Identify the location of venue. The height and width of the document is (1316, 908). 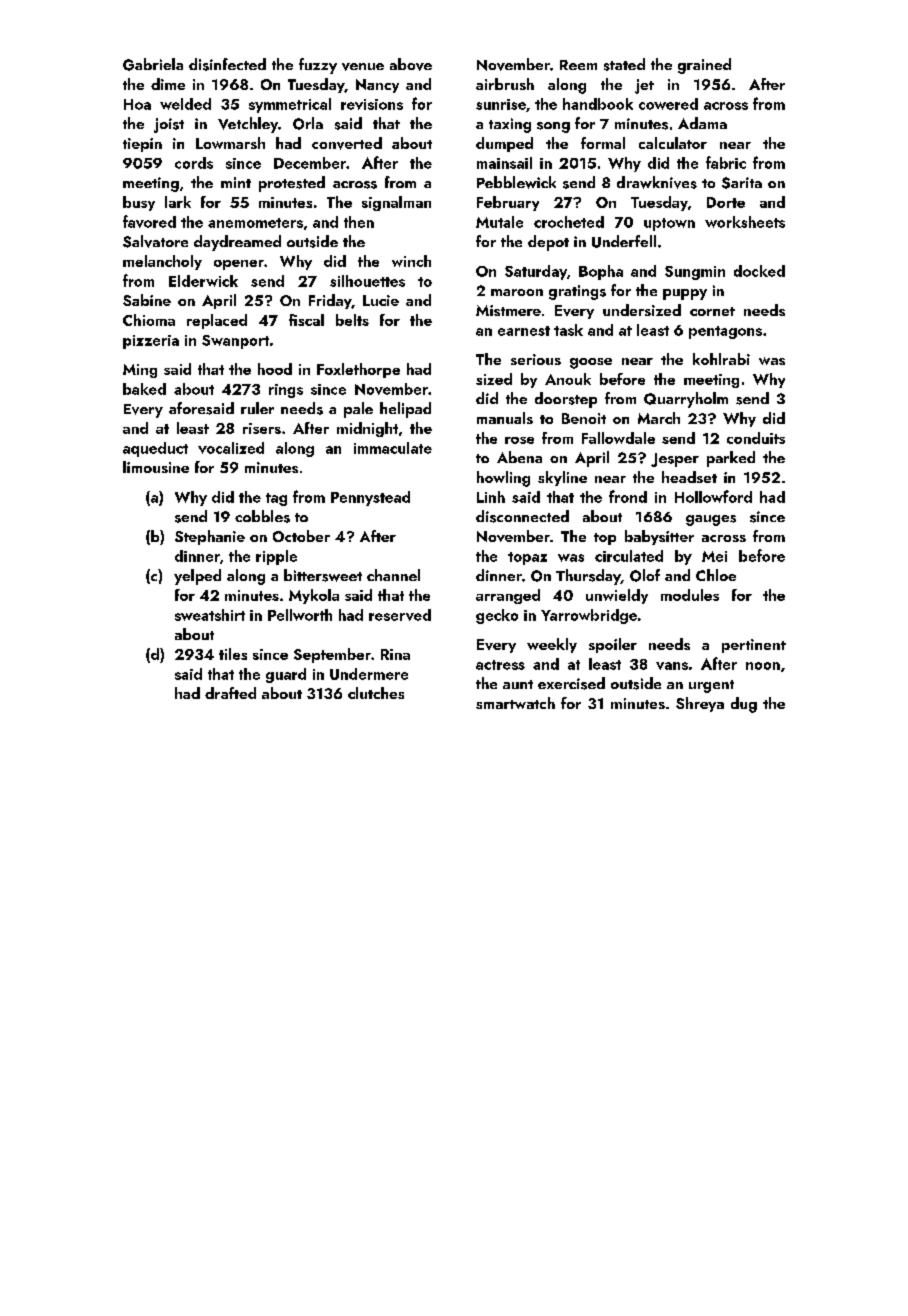
(363, 67).
